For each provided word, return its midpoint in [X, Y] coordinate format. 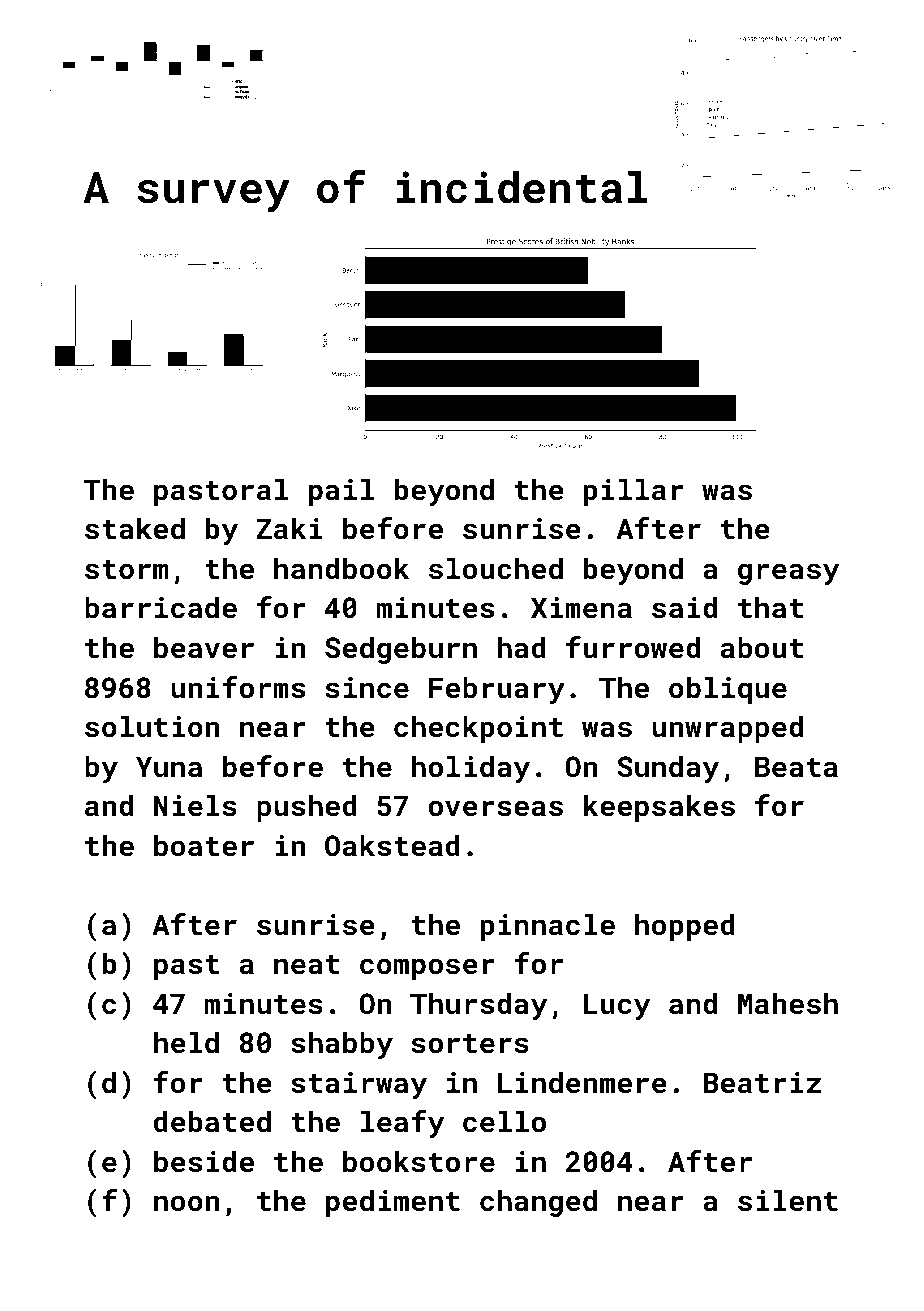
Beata [796, 767]
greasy [788, 574]
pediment [393, 1203]
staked [135, 528]
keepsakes [659, 808]
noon [186, 1203]
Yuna [169, 767]
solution [152, 726]
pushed [307, 808]
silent [788, 1200]
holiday [471, 769]
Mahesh [788, 1003]
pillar [634, 492]
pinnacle [548, 927]
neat [307, 965]
